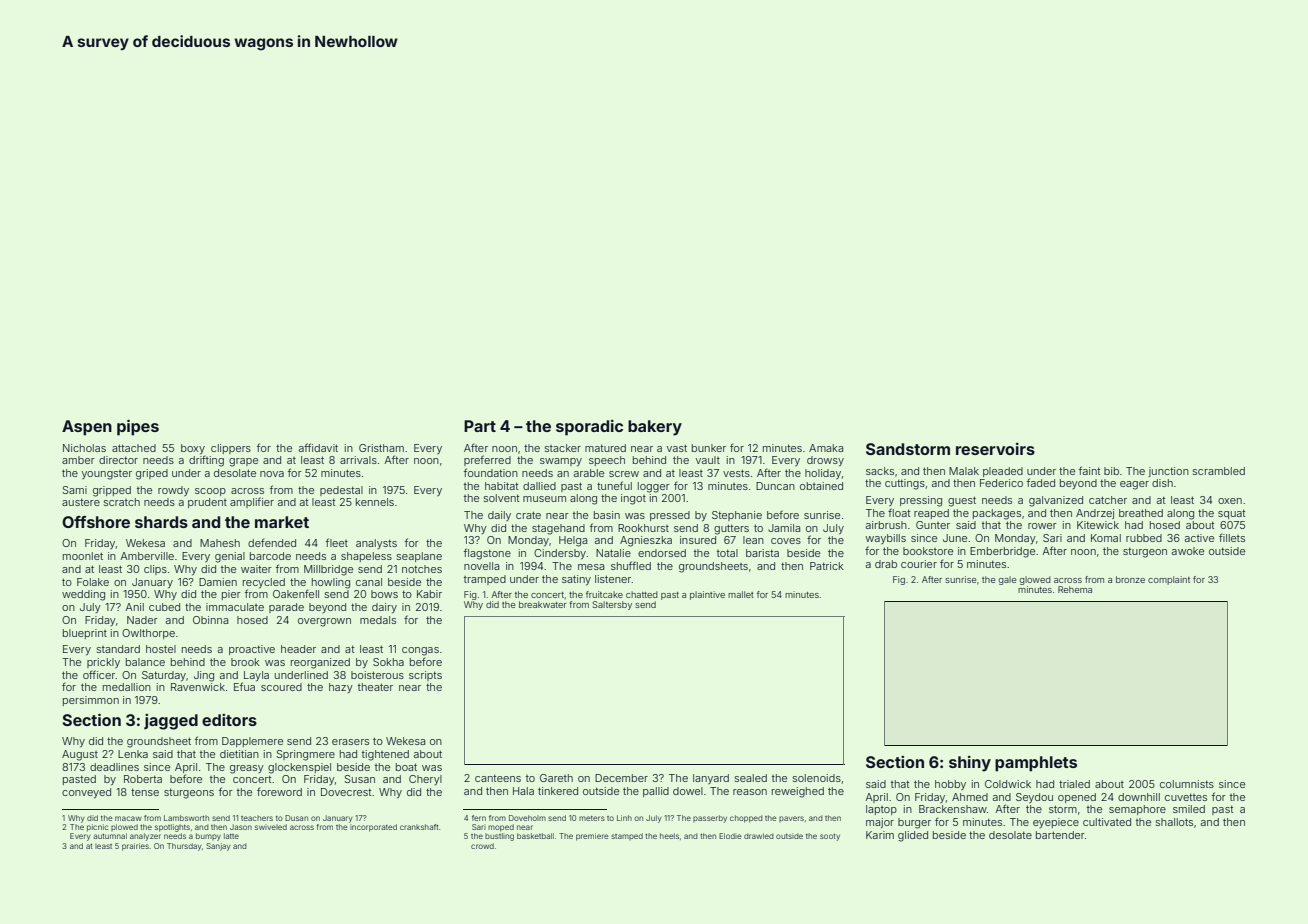 This screenshot has width=1308, height=924. Describe the element at coordinates (257, 818) in the screenshot. I see `teachers` at that location.
